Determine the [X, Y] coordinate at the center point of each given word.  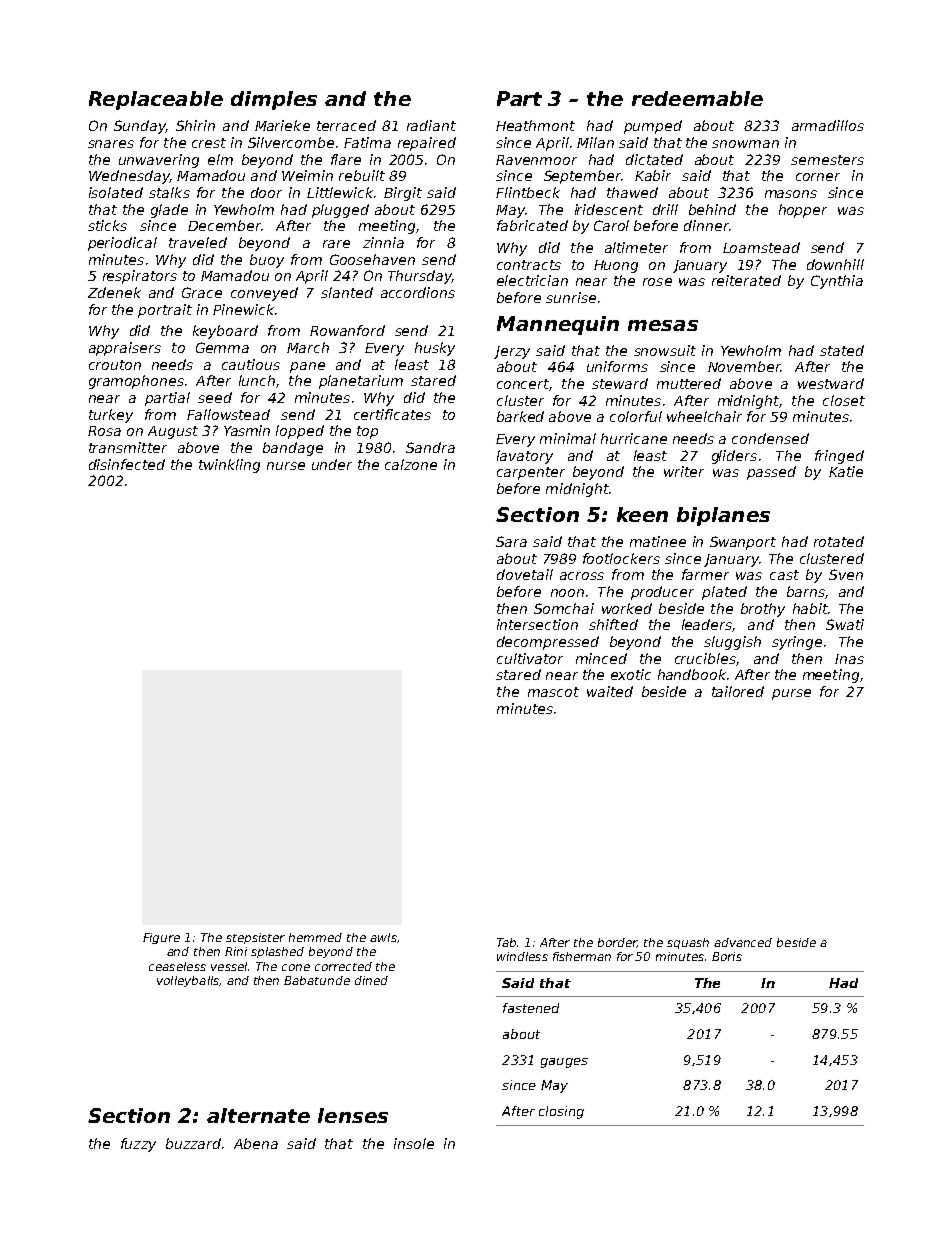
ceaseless [177, 966]
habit [810, 608]
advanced [743, 942]
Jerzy [512, 352]
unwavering [159, 161]
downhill [835, 264]
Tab [506, 942]
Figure [161, 938]
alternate [258, 1115]
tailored [738, 691]
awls [383, 937]
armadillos [828, 125]
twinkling [229, 466]
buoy [267, 261]
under [332, 464]
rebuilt [362, 175]
